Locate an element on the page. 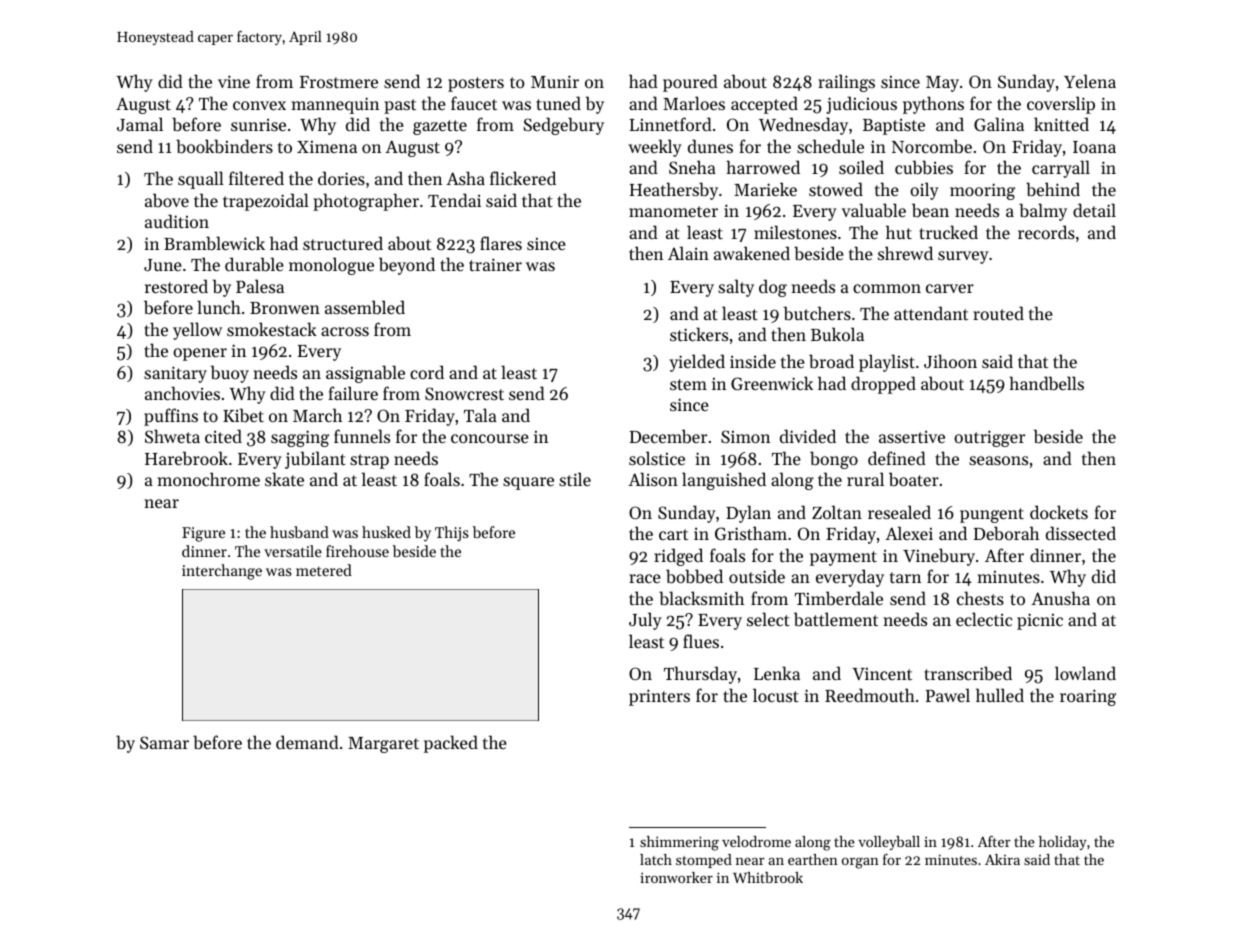 This page has width=1233, height=952. convex is located at coordinates (259, 105).
